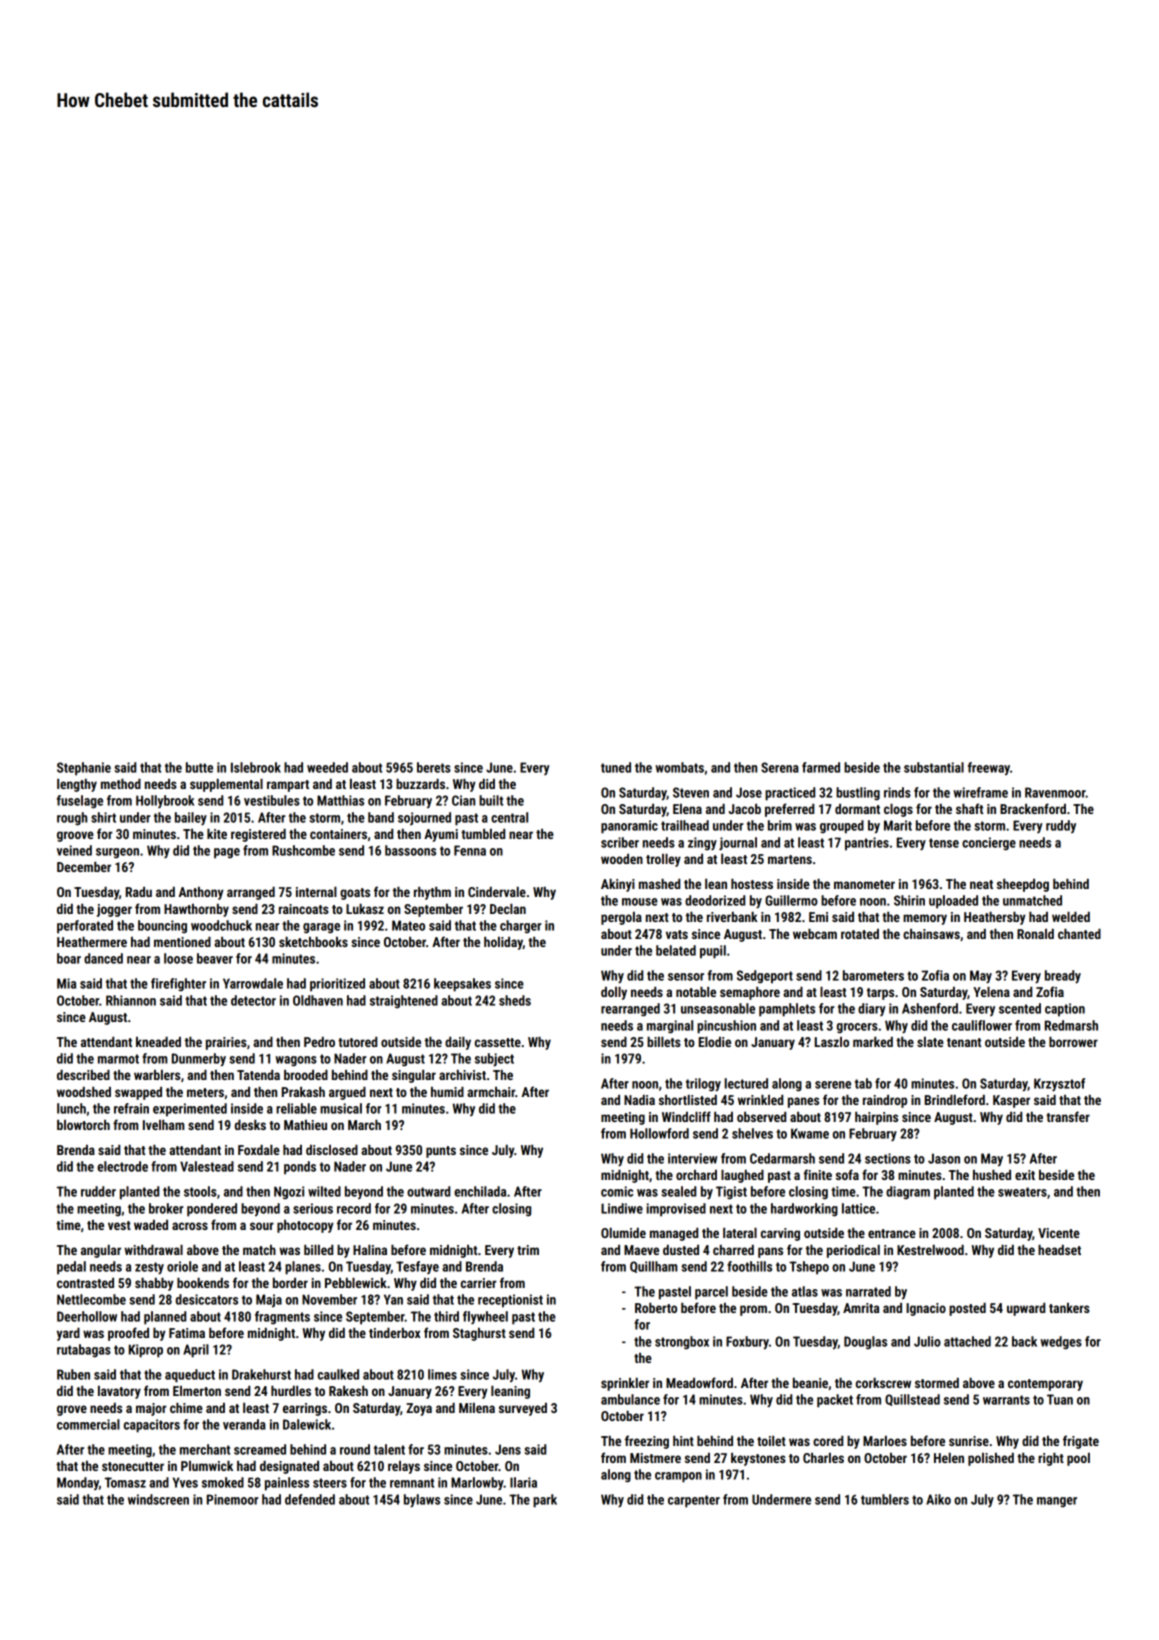 The height and width of the screenshot is (1640, 1159). Describe the element at coordinates (989, 768) in the screenshot. I see `freeway` at that location.
